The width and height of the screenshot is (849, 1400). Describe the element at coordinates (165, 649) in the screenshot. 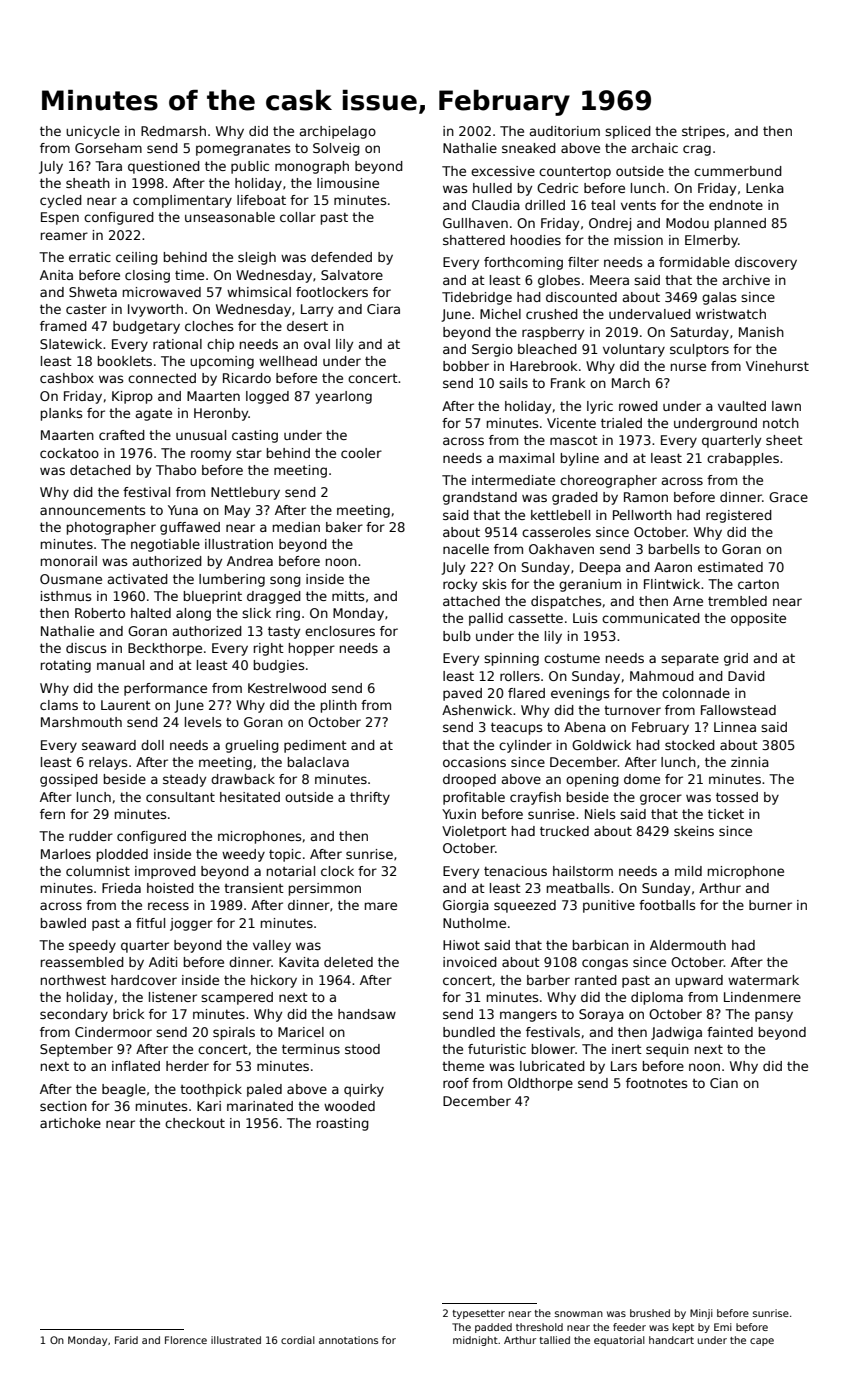

I see `Beckthorpe` at that location.
